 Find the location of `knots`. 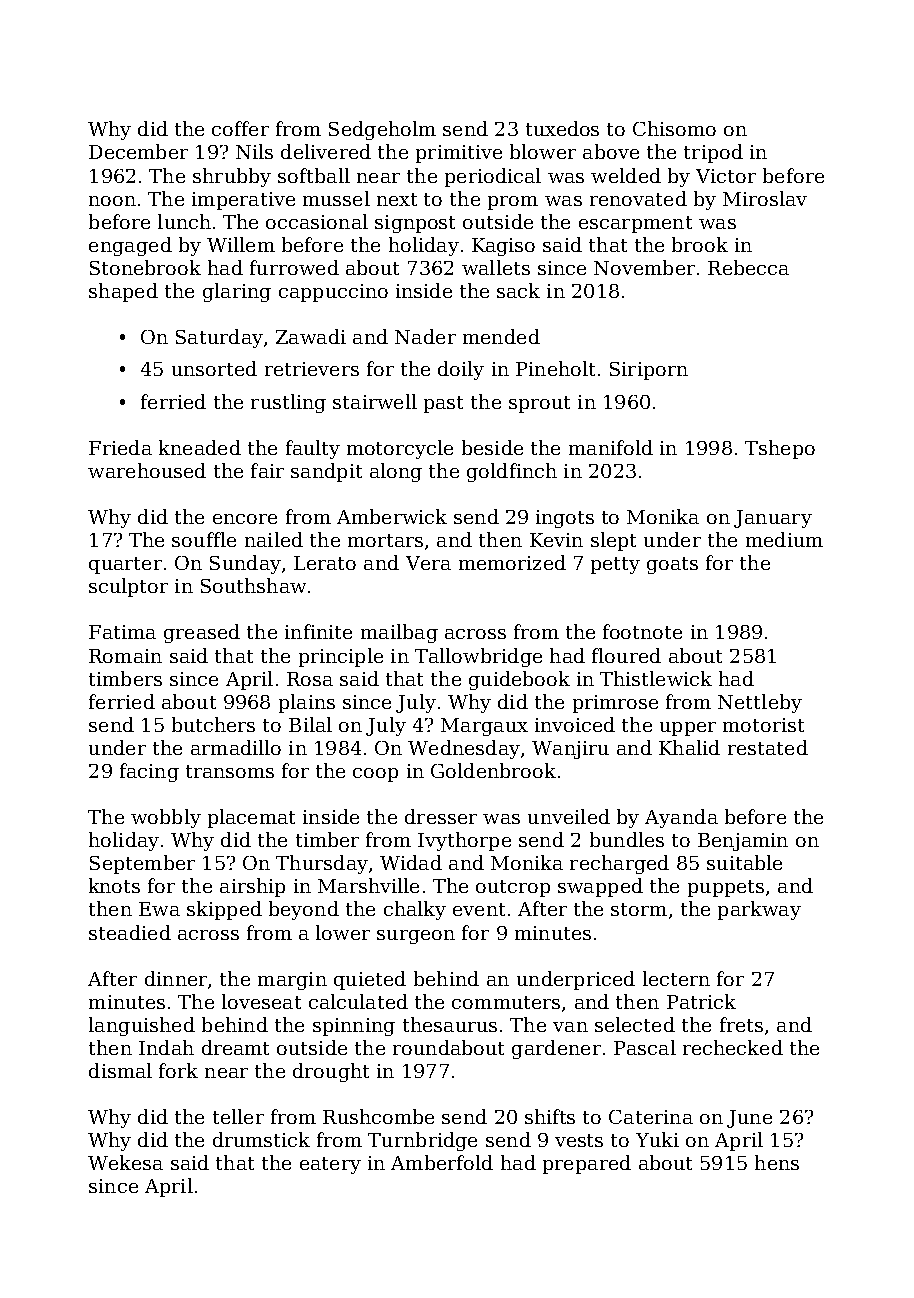

knots is located at coordinates (114, 885).
